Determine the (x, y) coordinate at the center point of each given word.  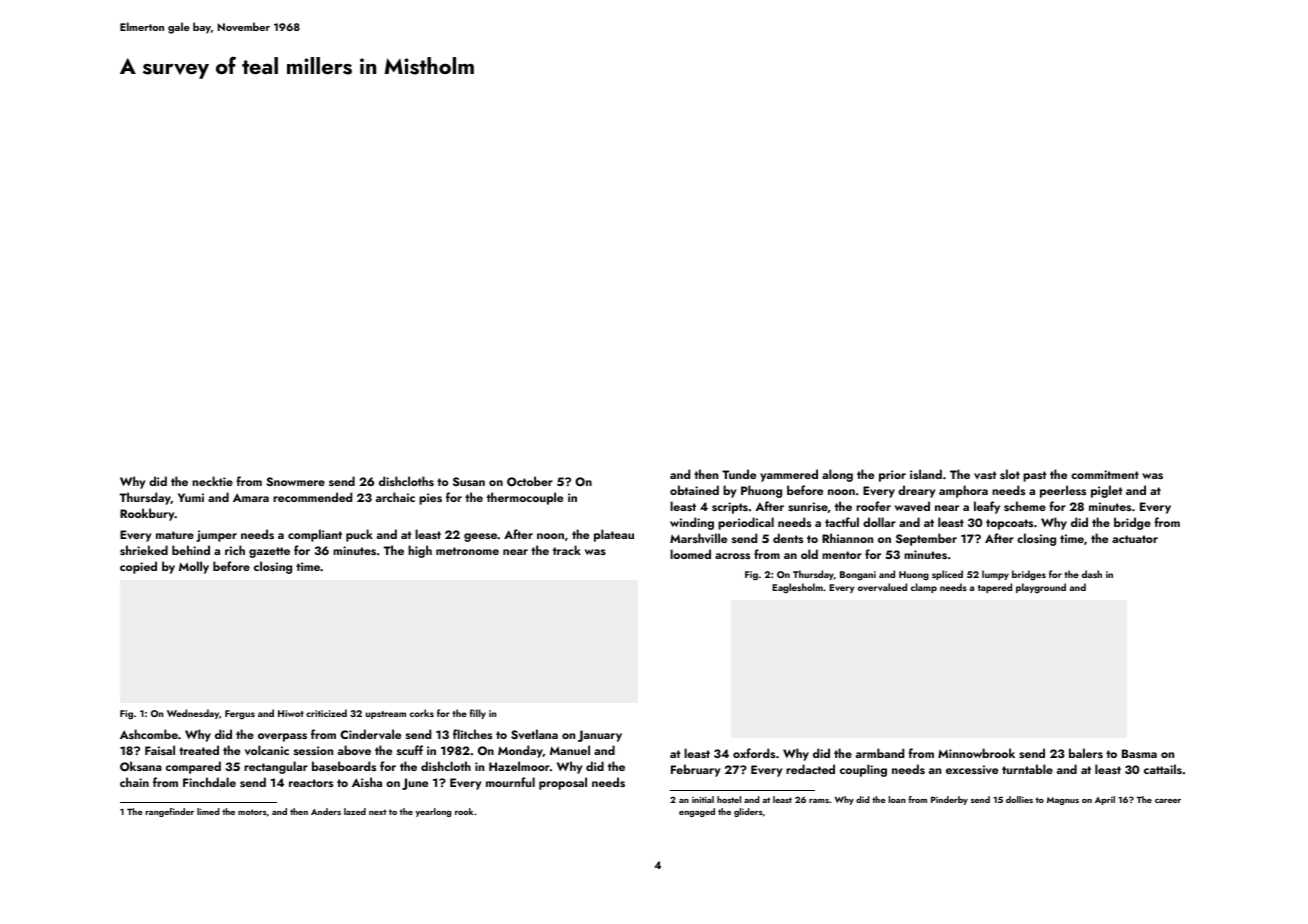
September (926, 539)
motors (252, 812)
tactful (842, 522)
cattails (1163, 769)
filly (478, 714)
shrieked (144, 550)
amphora (963, 491)
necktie (212, 481)
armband (880, 753)
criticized (326, 713)
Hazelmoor (519, 766)
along (837, 475)
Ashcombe (149, 734)
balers (1086, 753)
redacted (810, 769)
